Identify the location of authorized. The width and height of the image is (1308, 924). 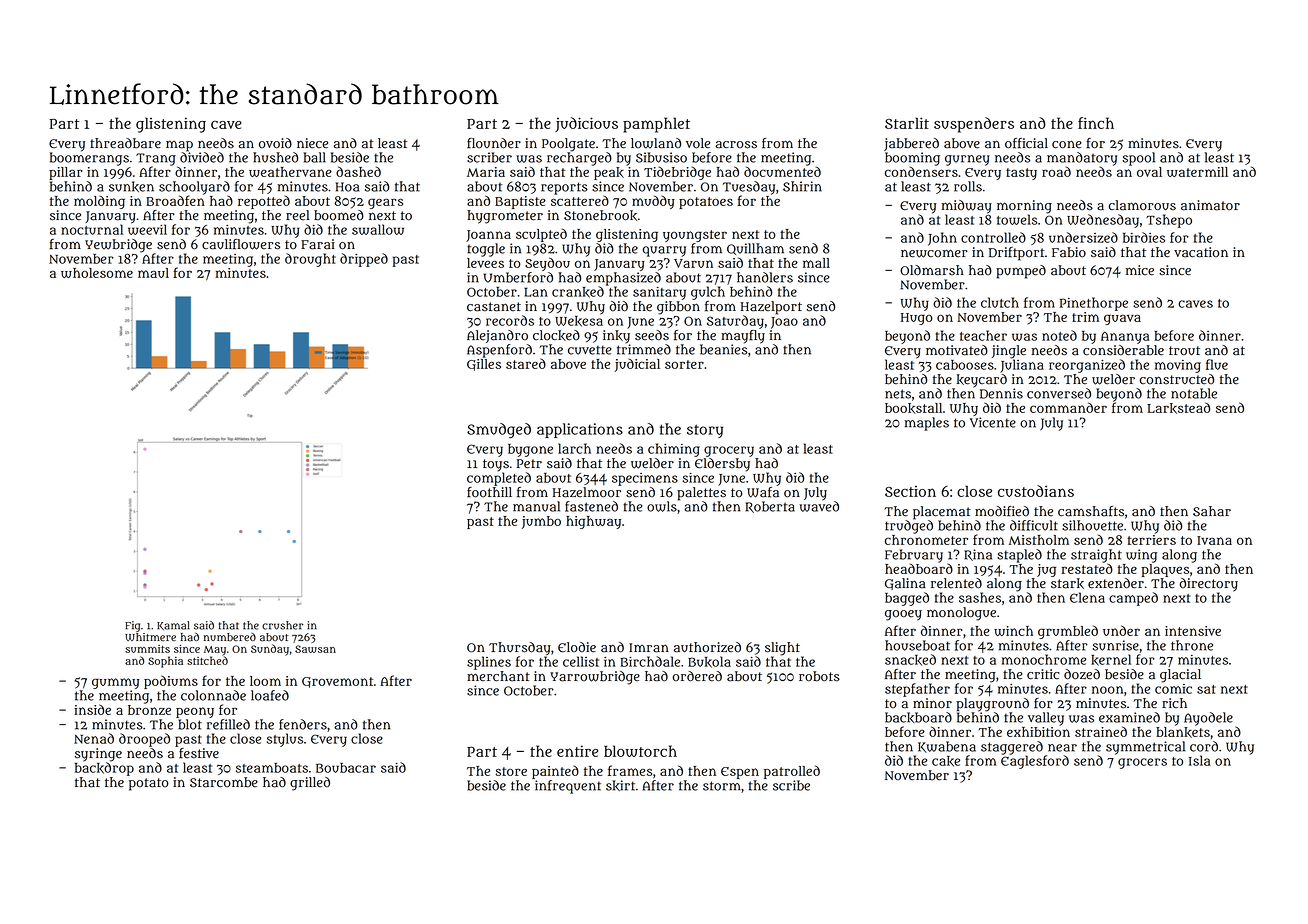
(707, 647).
